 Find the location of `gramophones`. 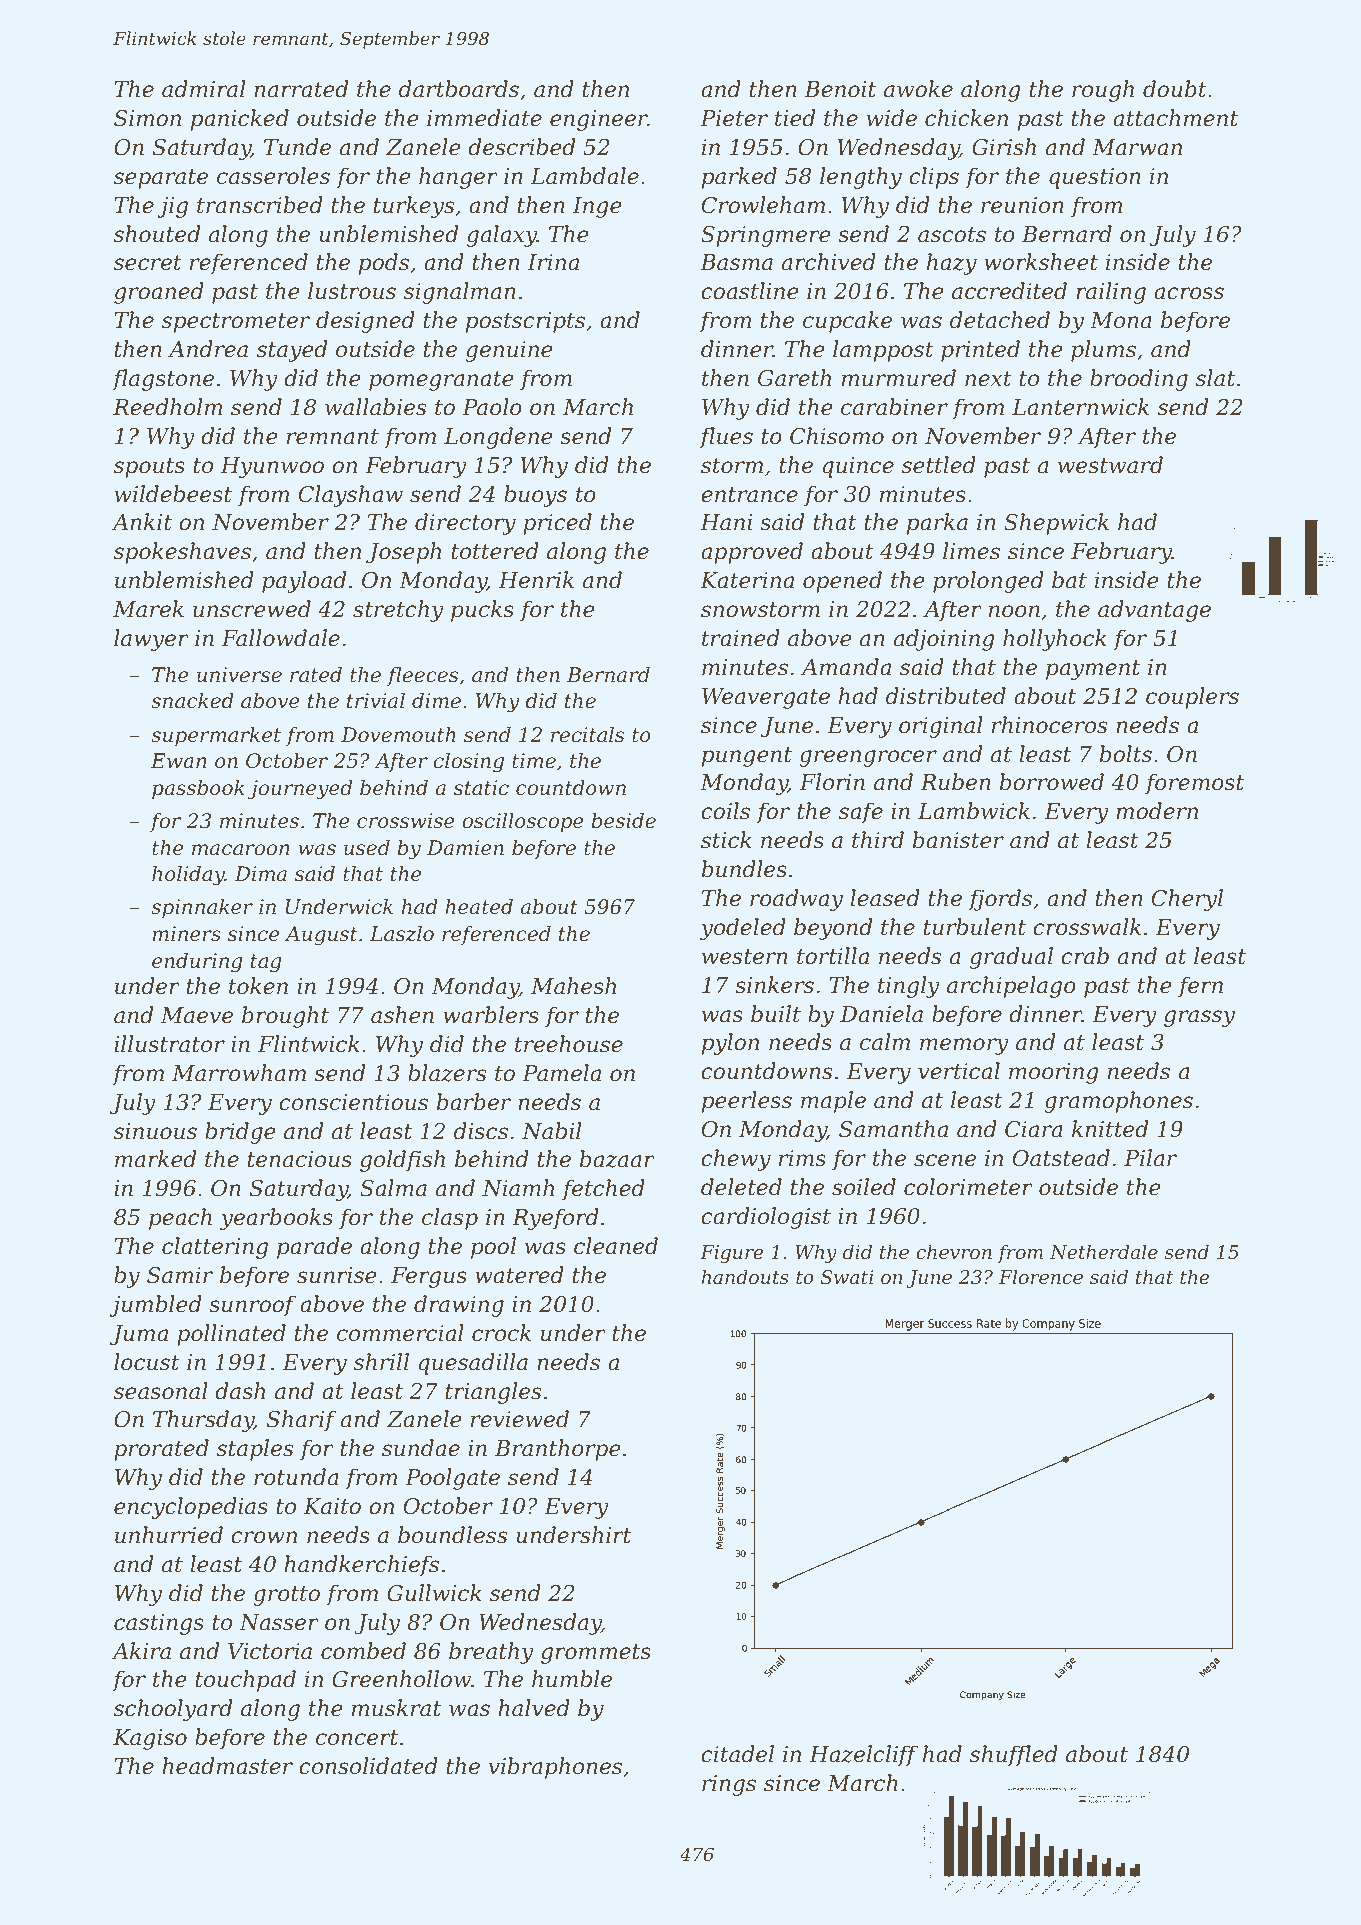

gramophones is located at coordinates (1118, 1102).
